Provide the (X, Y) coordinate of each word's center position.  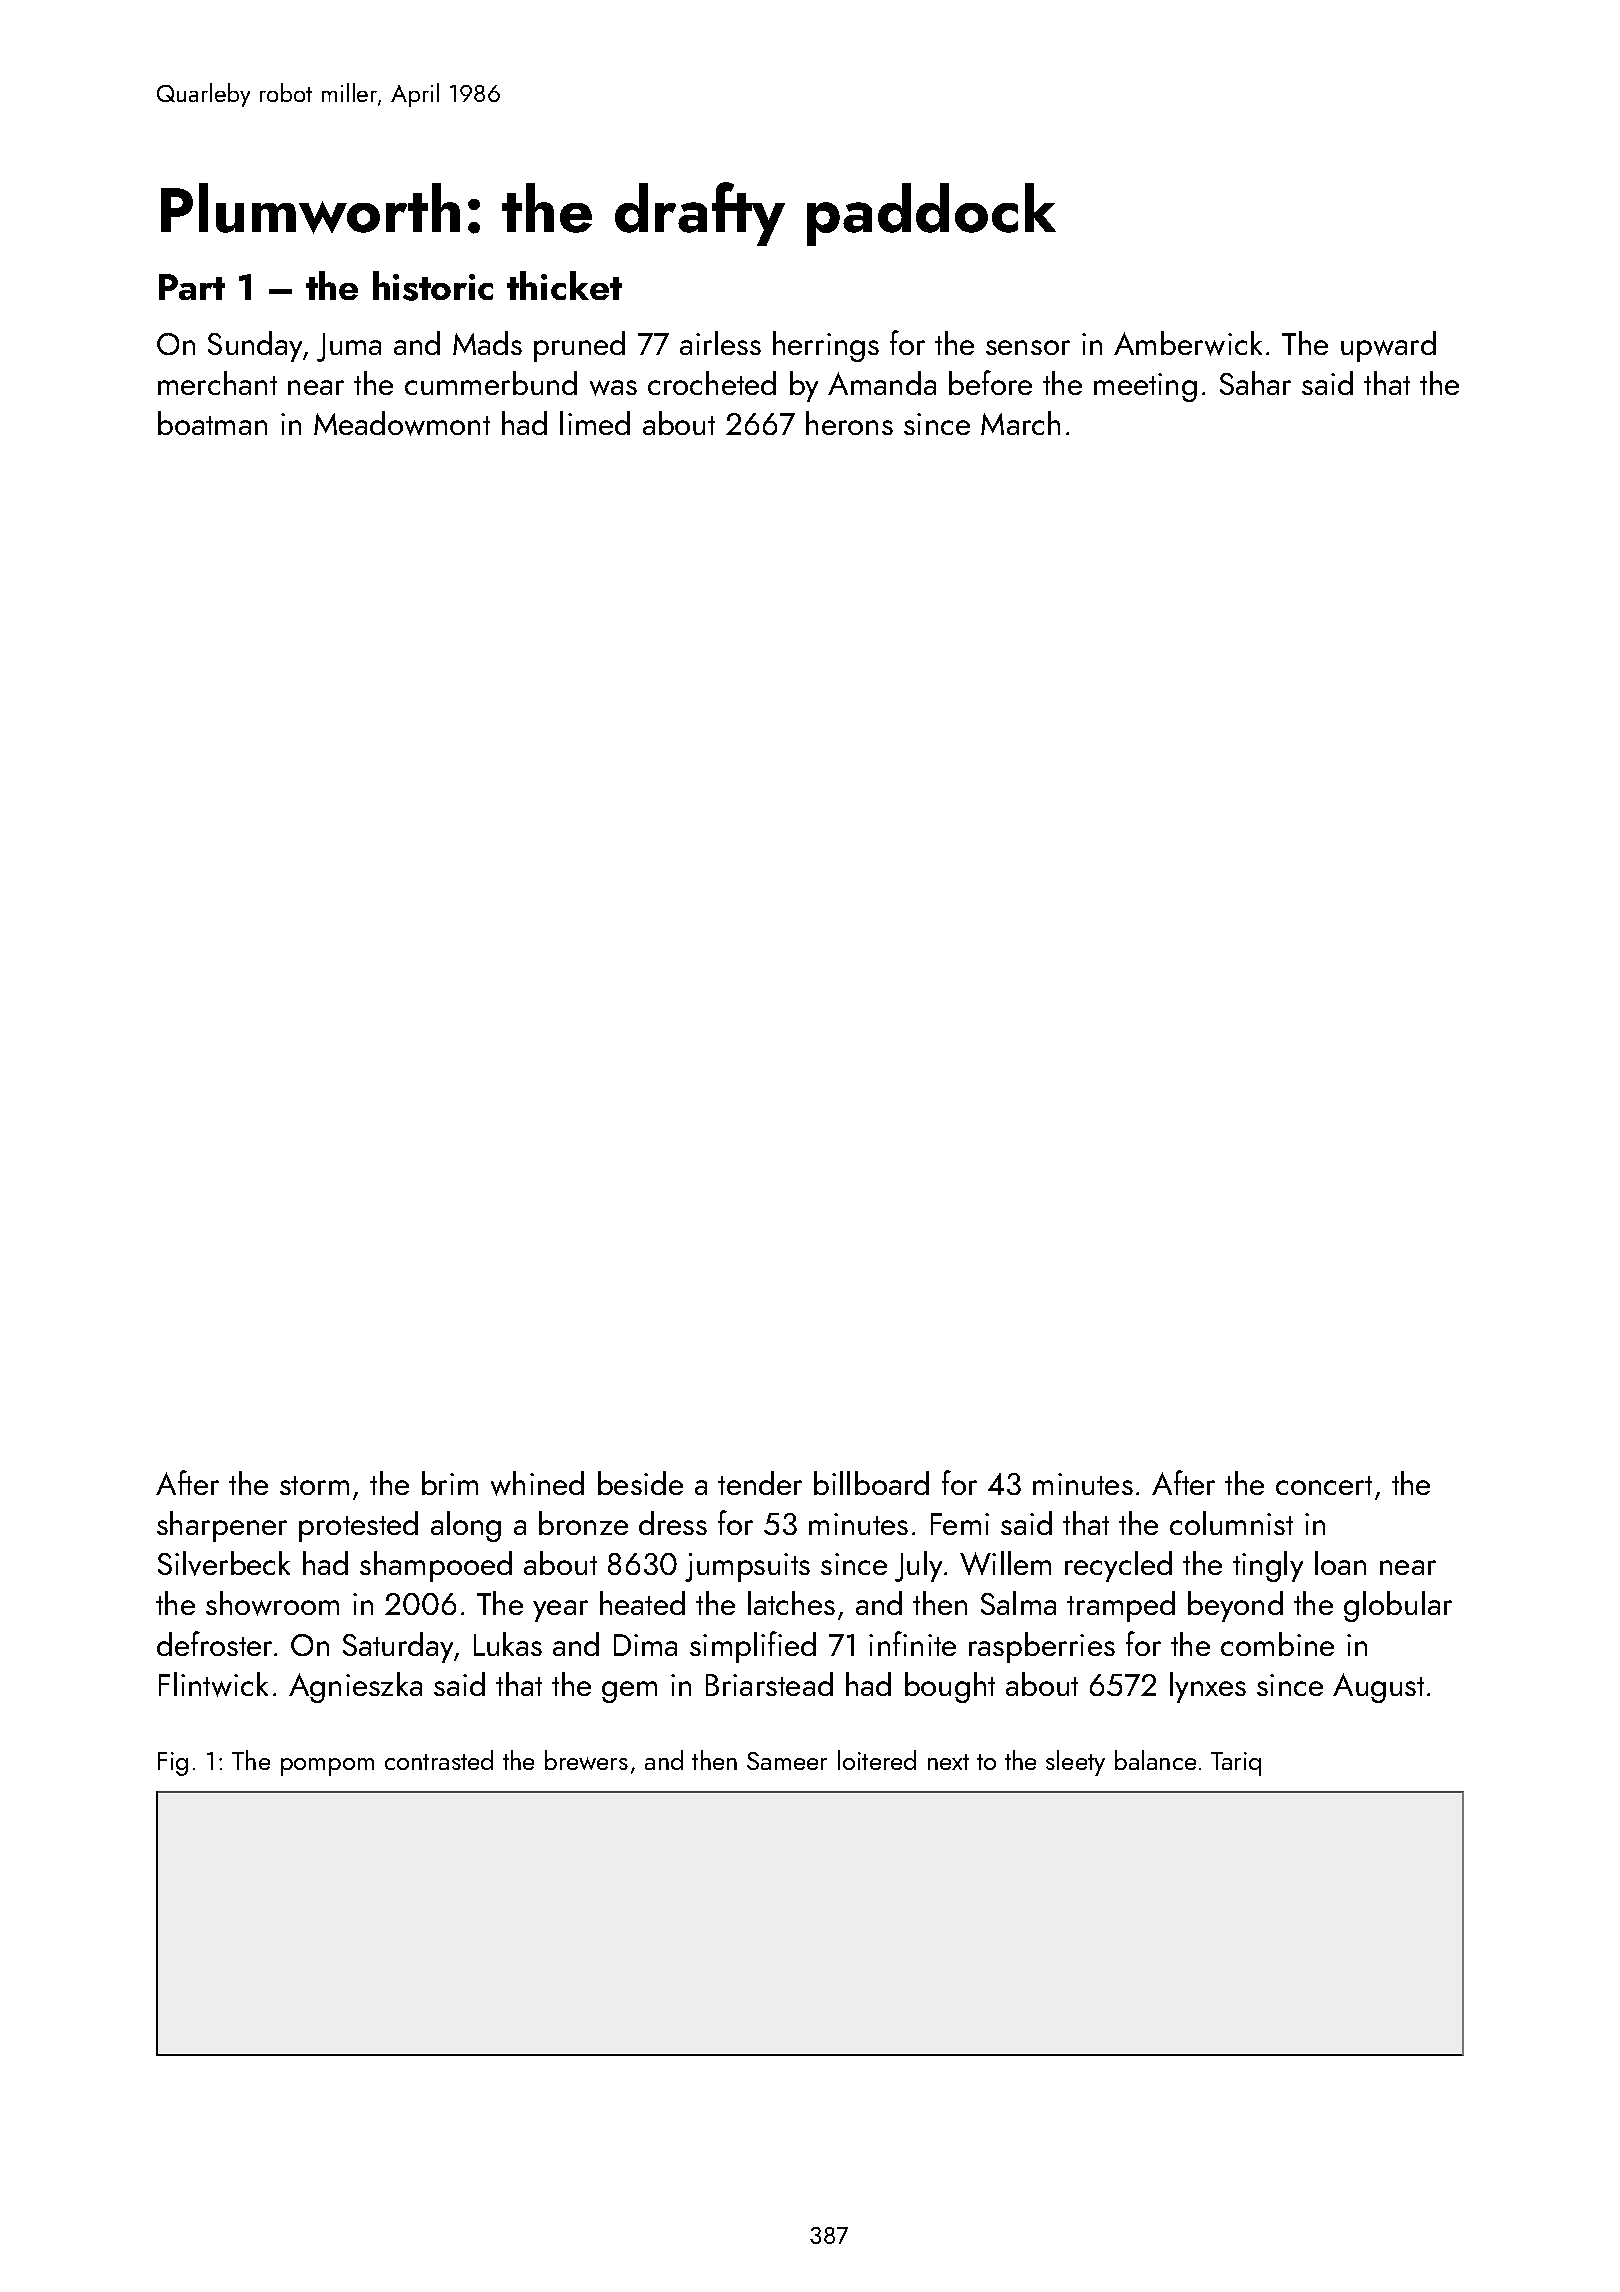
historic (433, 286)
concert (1324, 1485)
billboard (871, 1483)
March (1020, 423)
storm (314, 1485)
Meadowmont (402, 423)
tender (760, 1483)
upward (1388, 346)
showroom (272, 1603)
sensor (1028, 347)
